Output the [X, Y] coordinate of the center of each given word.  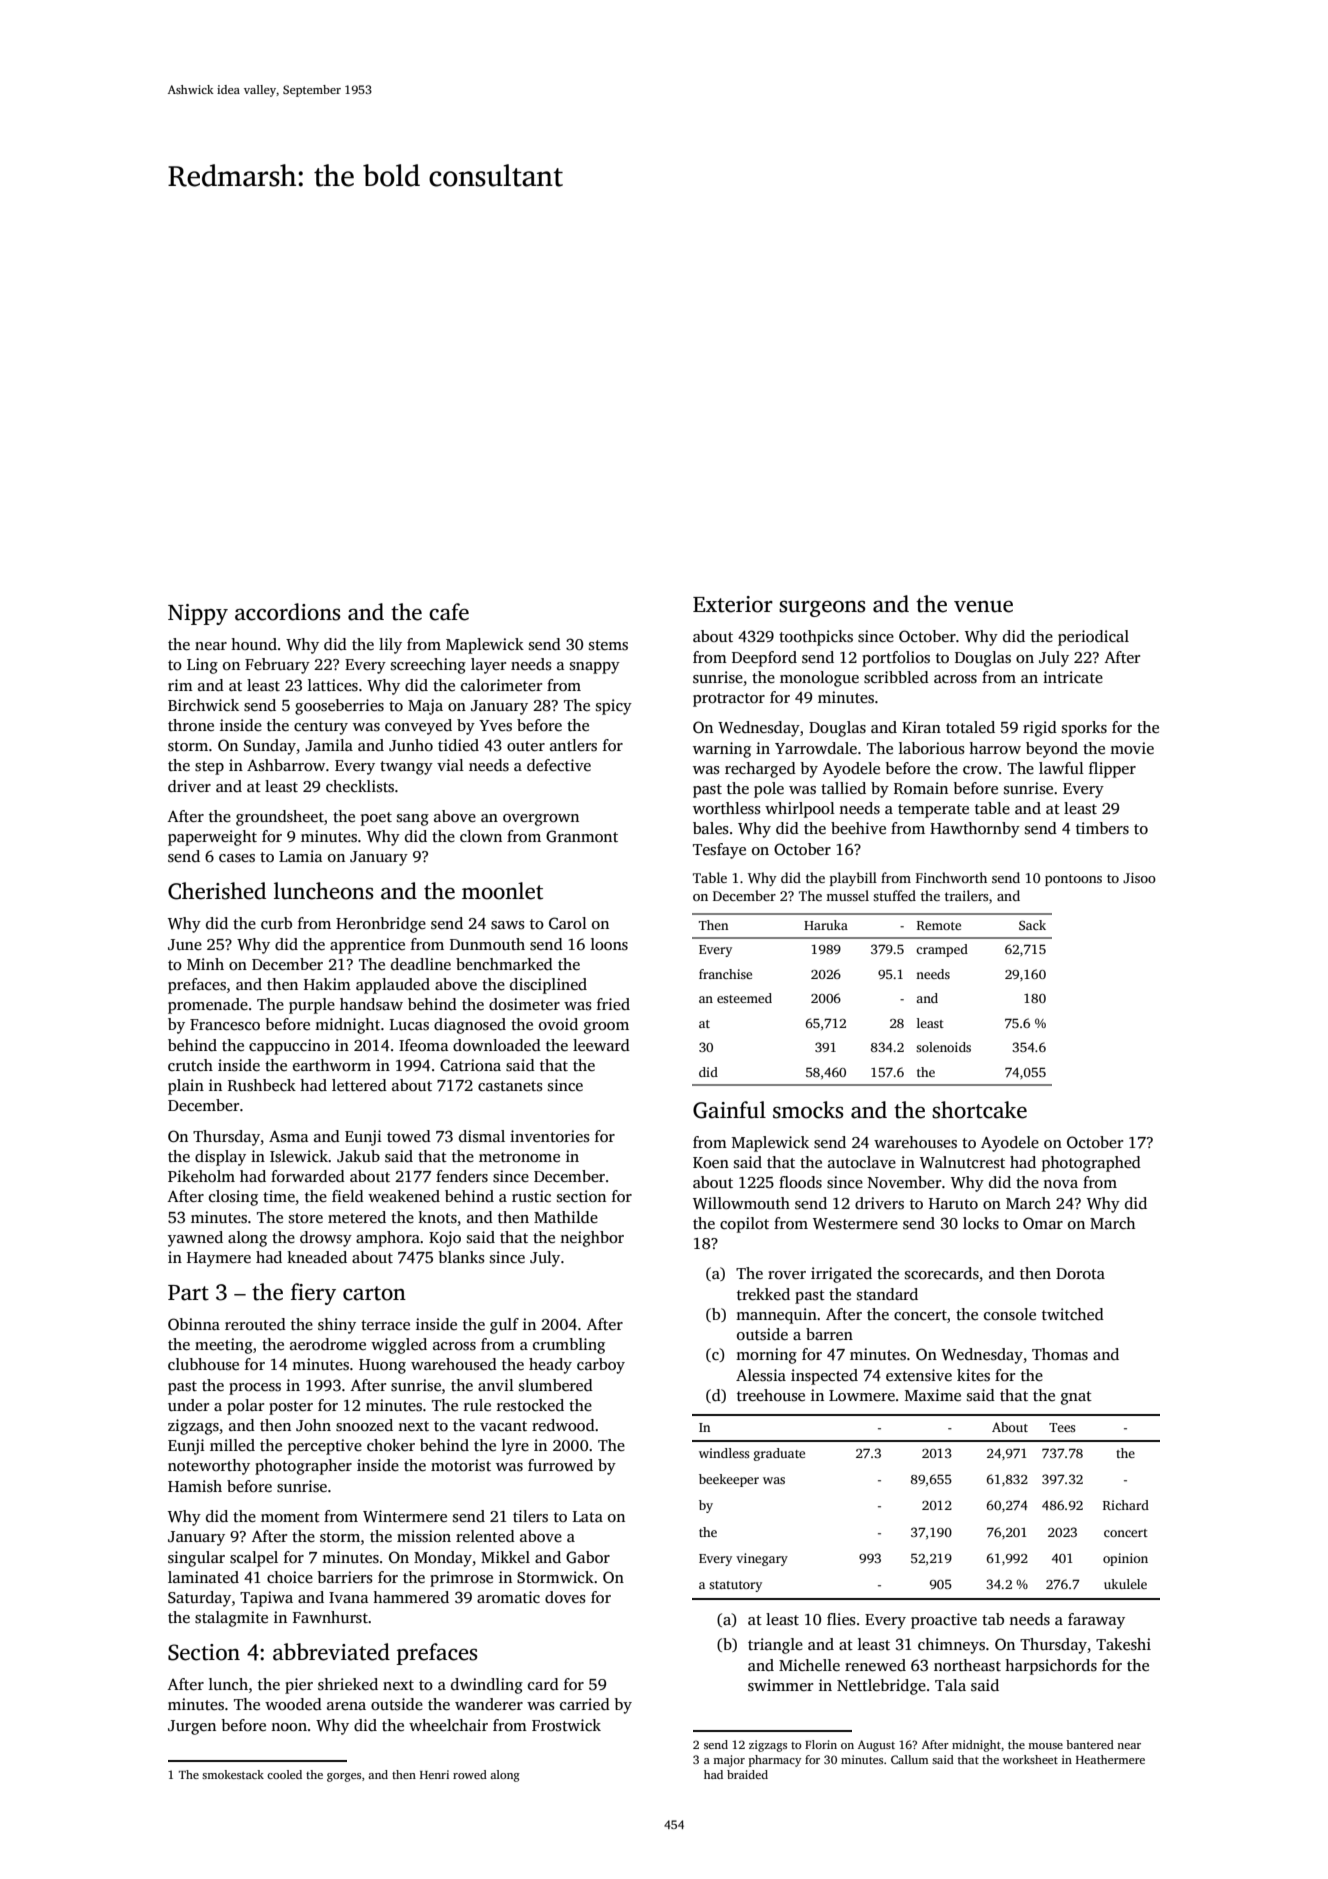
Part [188, 1293]
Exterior [733, 604]
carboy [601, 1366]
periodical [1093, 638]
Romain [921, 788]
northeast [967, 1665]
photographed [1091, 1164]
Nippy [198, 614]
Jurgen [192, 1727]
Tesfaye [719, 851]
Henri [434, 1774]
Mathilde [566, 1217]
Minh [205, 964]
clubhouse [203, 1364]
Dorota [1080, 1273]
